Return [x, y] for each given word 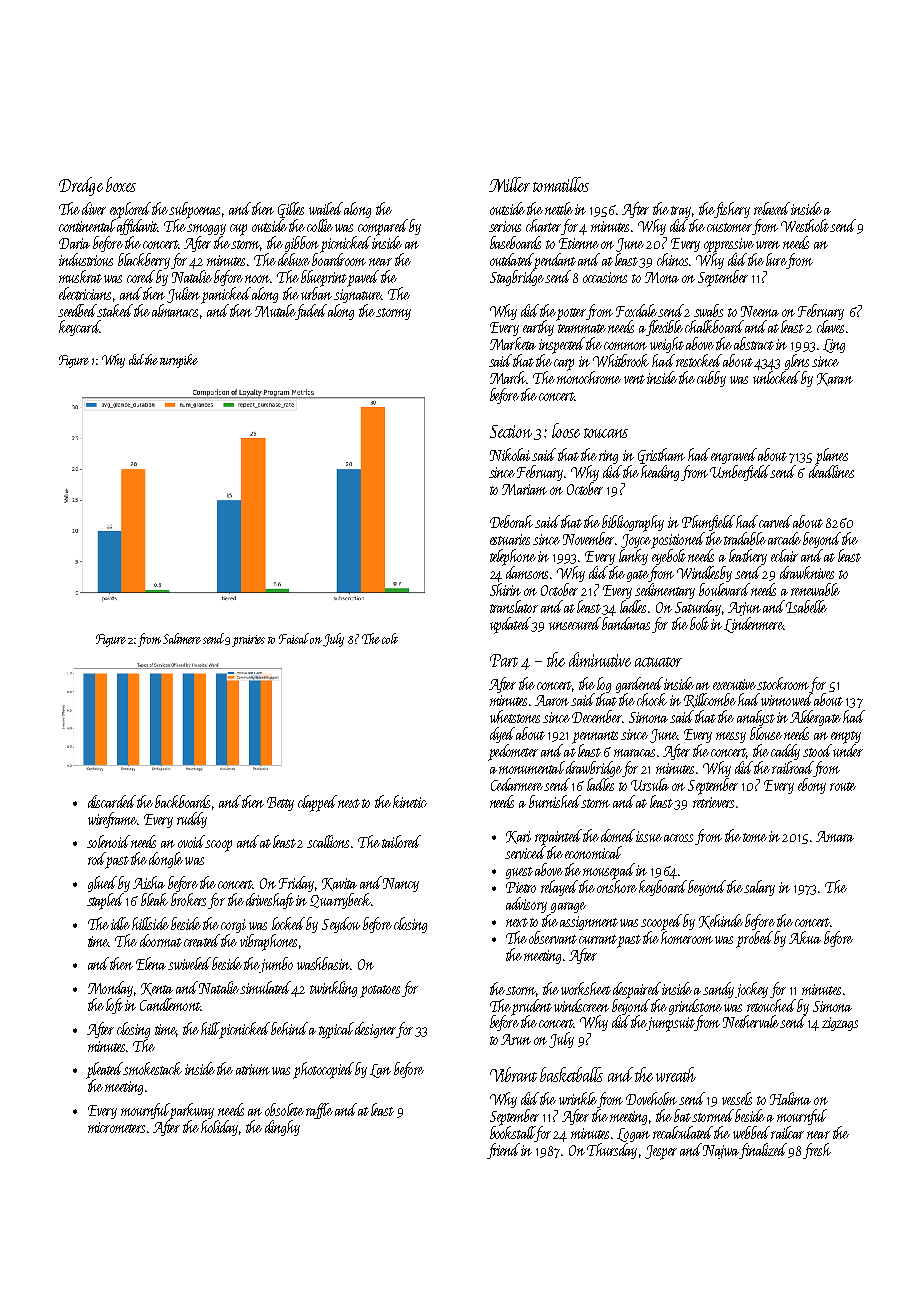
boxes [121, 184]
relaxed [772, 208]
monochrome [589, 377]
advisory [526, 905]
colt [390, 638]
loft [114, 1006]
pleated [105, 1070]
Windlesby [704, 574]
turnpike [179, 361]
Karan [835, 379]
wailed [326, 208]
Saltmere [182, 638]
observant [553, 937]
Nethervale [751, 1021]
